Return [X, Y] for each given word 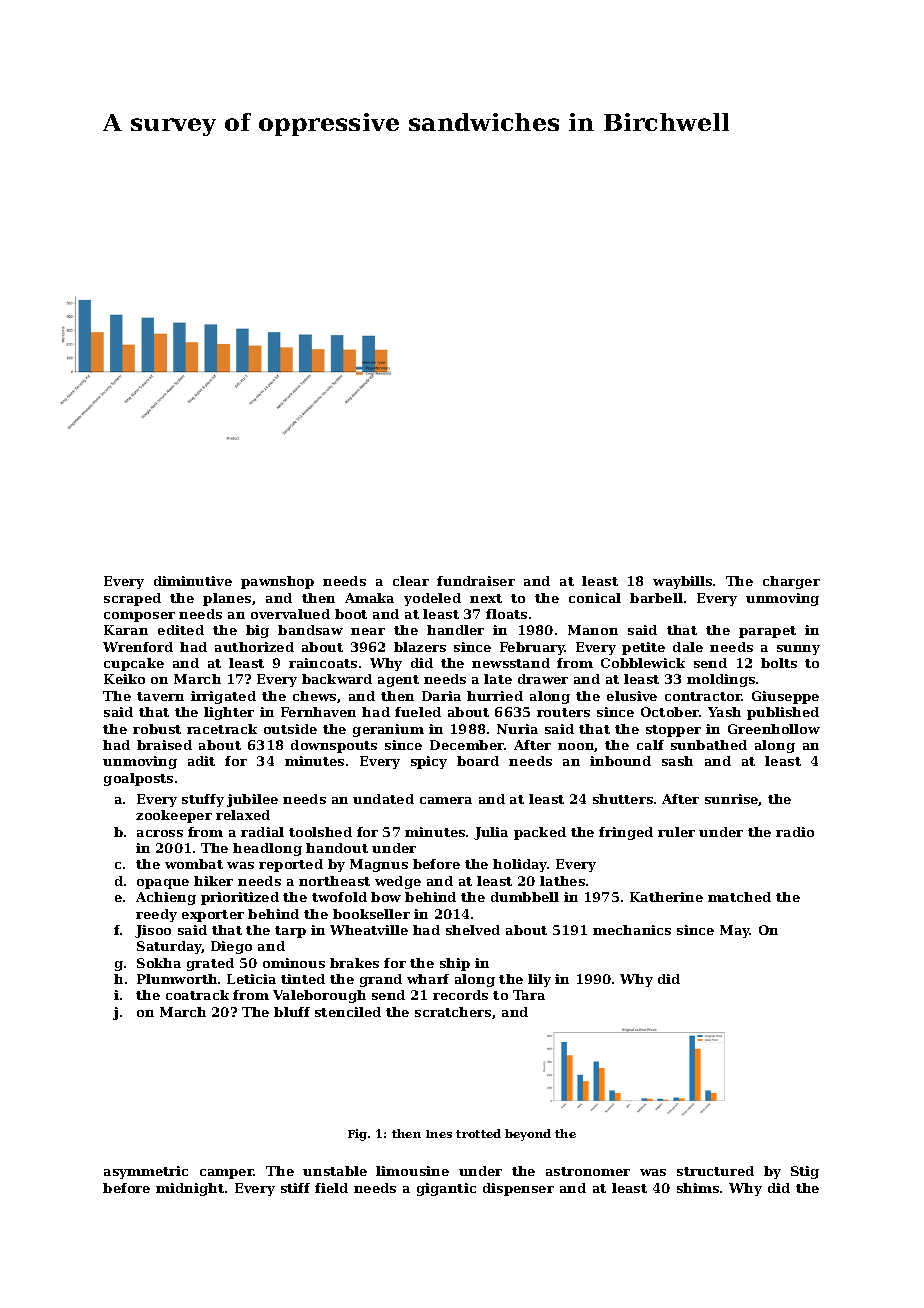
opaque [163, 884]
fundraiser [476, 581]
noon [576, 747]
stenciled [348, 1012]
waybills [682, 582]
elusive [632, 696]
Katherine [666, 897]
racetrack [222, 729]
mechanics [632, 930]
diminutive [193, 581]
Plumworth [177, 979]
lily [539, 980]
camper [227, 1174]
